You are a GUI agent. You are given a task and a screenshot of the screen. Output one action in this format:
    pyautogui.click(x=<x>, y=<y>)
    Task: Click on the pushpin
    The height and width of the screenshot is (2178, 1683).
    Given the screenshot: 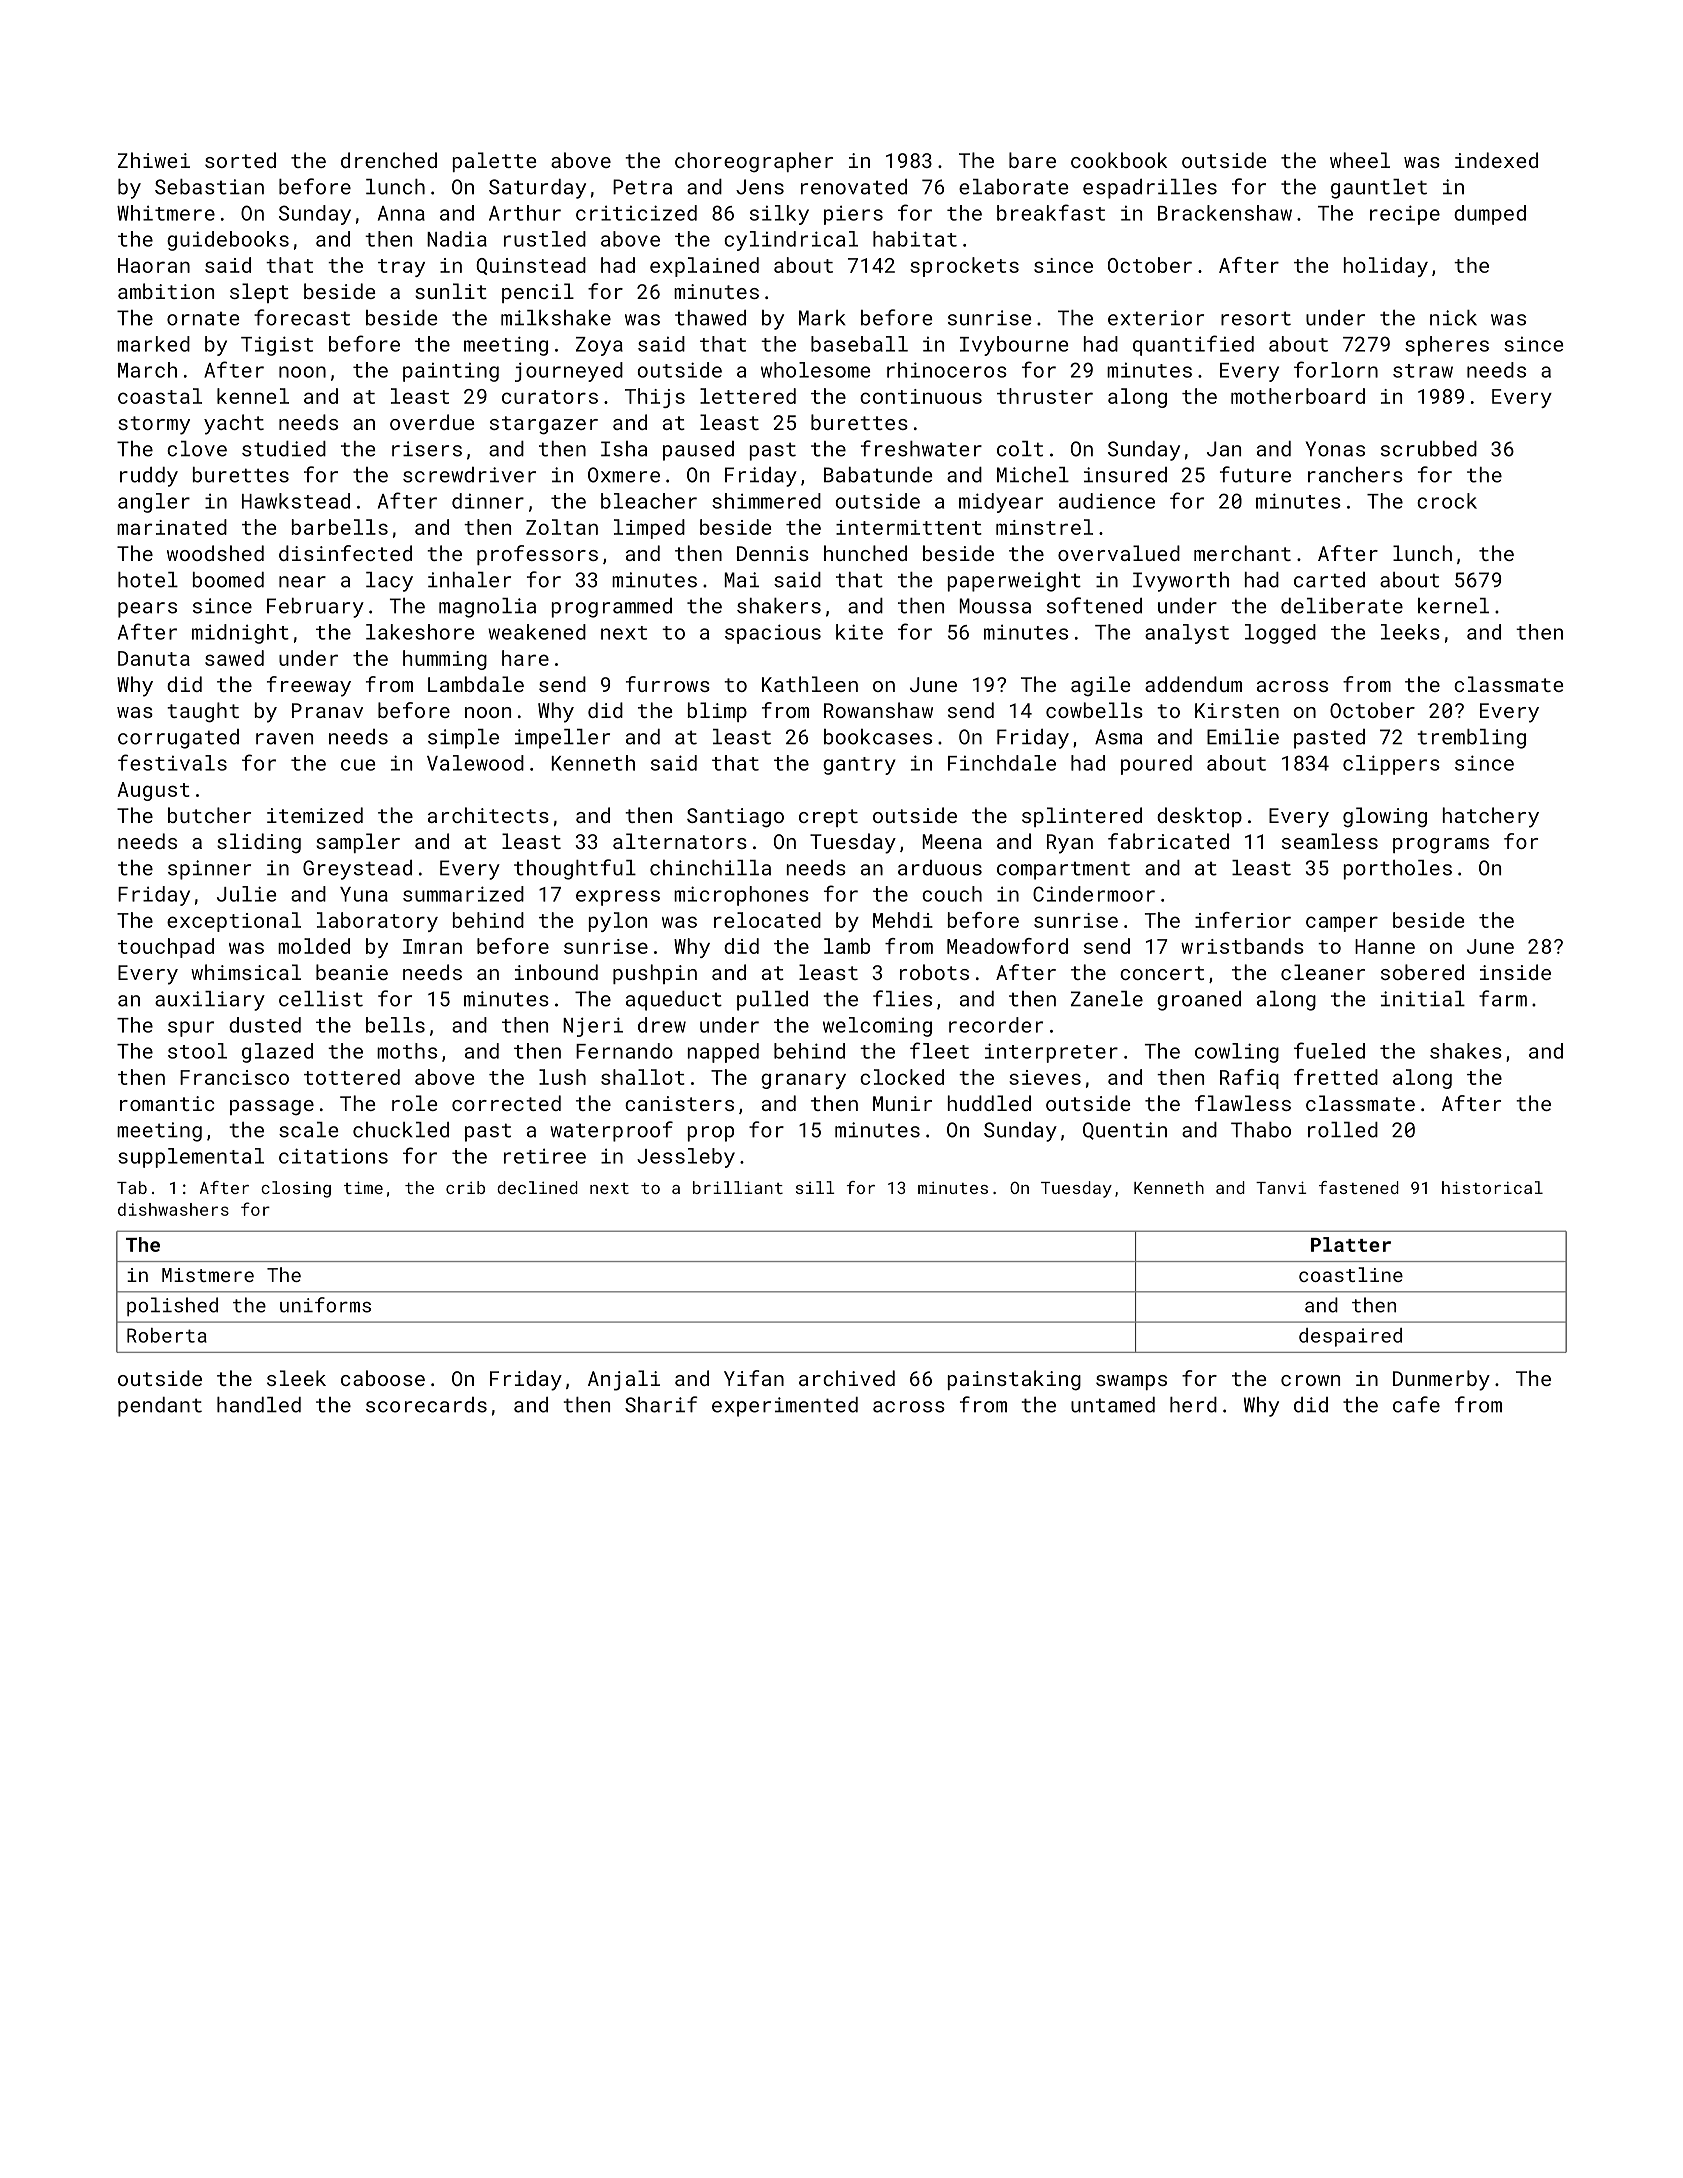 What is the action you would take?
    pyautogui.click(x=655, y=974)
